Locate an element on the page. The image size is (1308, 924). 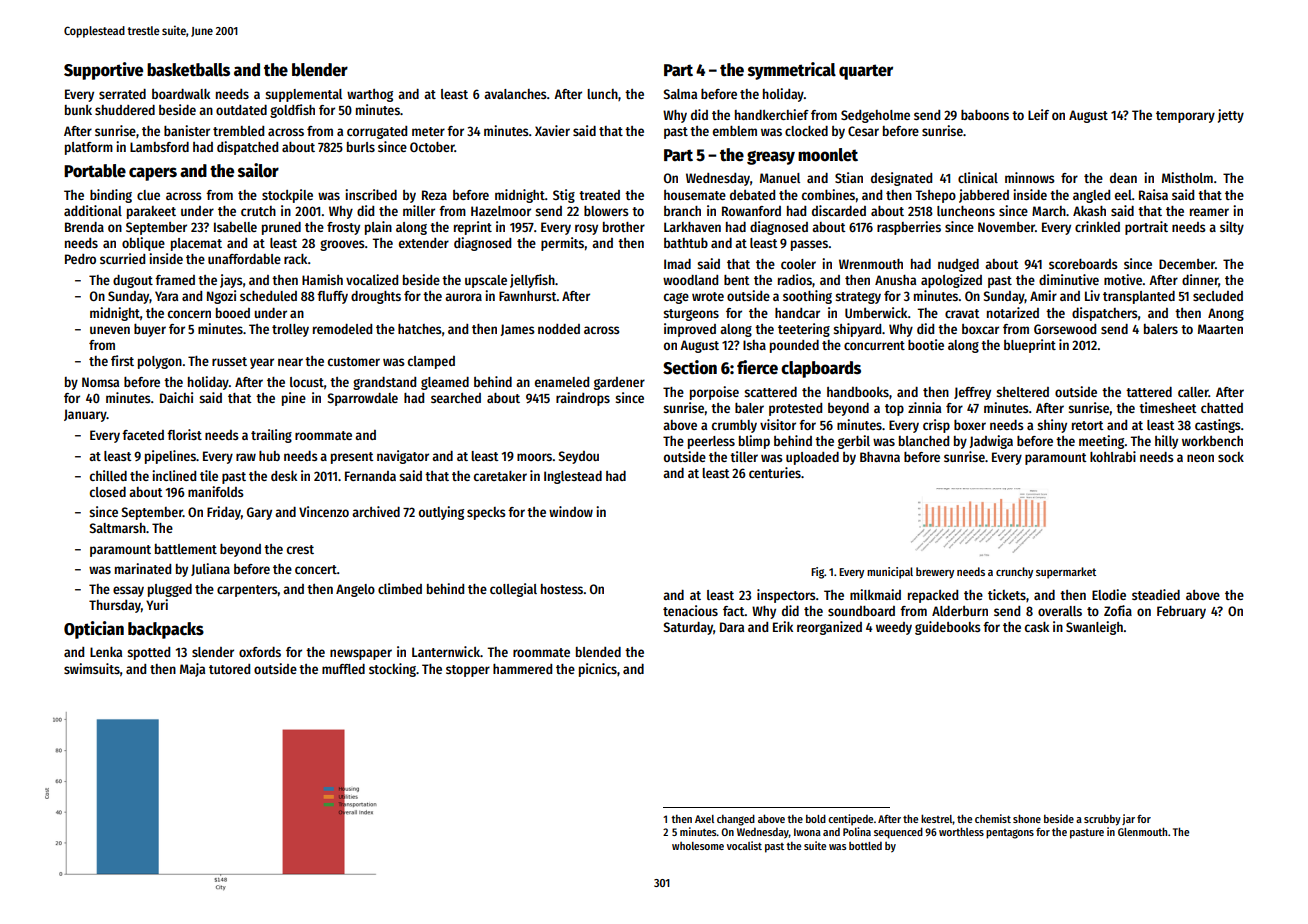
peerless is located at coordinates (711, 442).
